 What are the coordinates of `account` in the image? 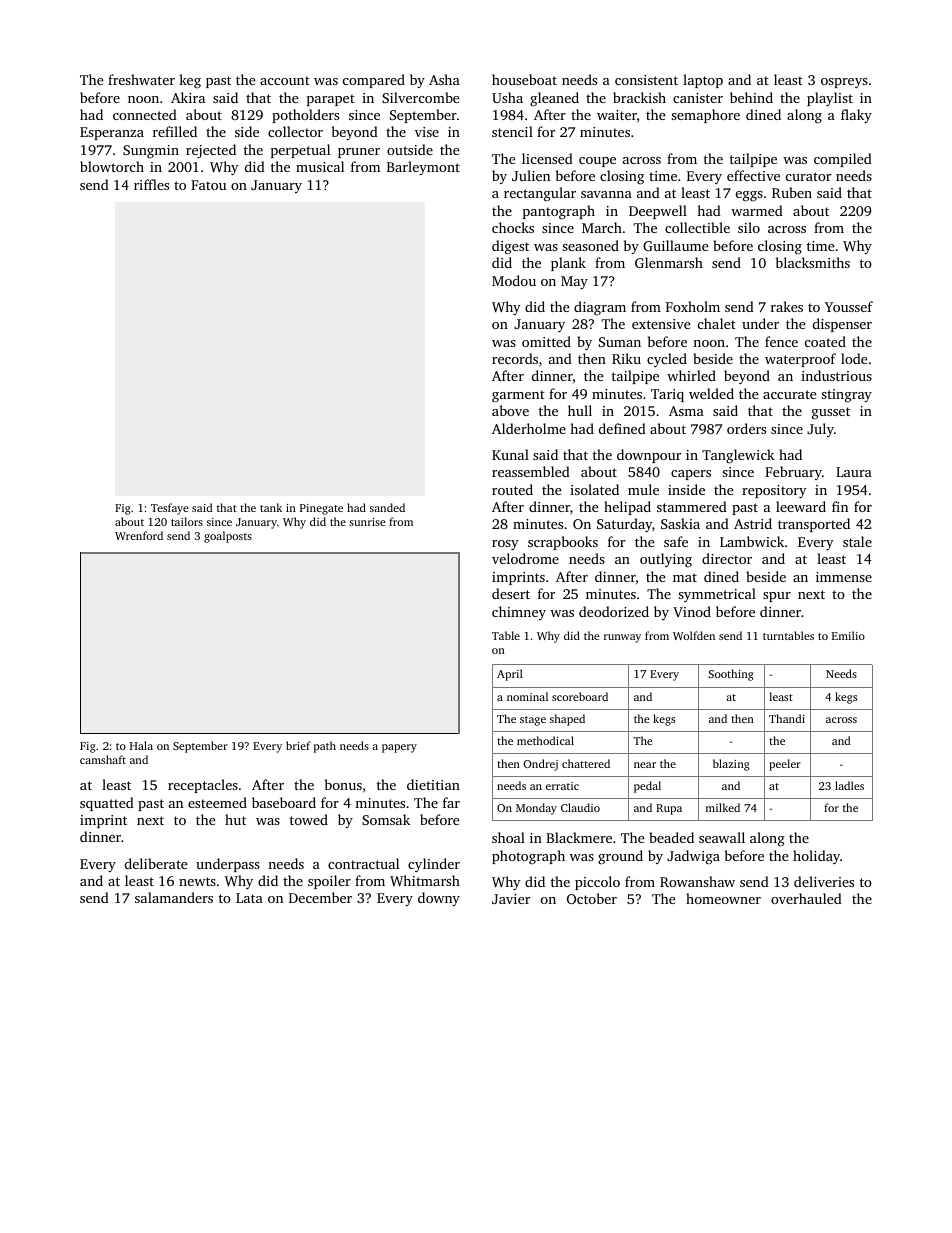 It's located at (285, 80).
